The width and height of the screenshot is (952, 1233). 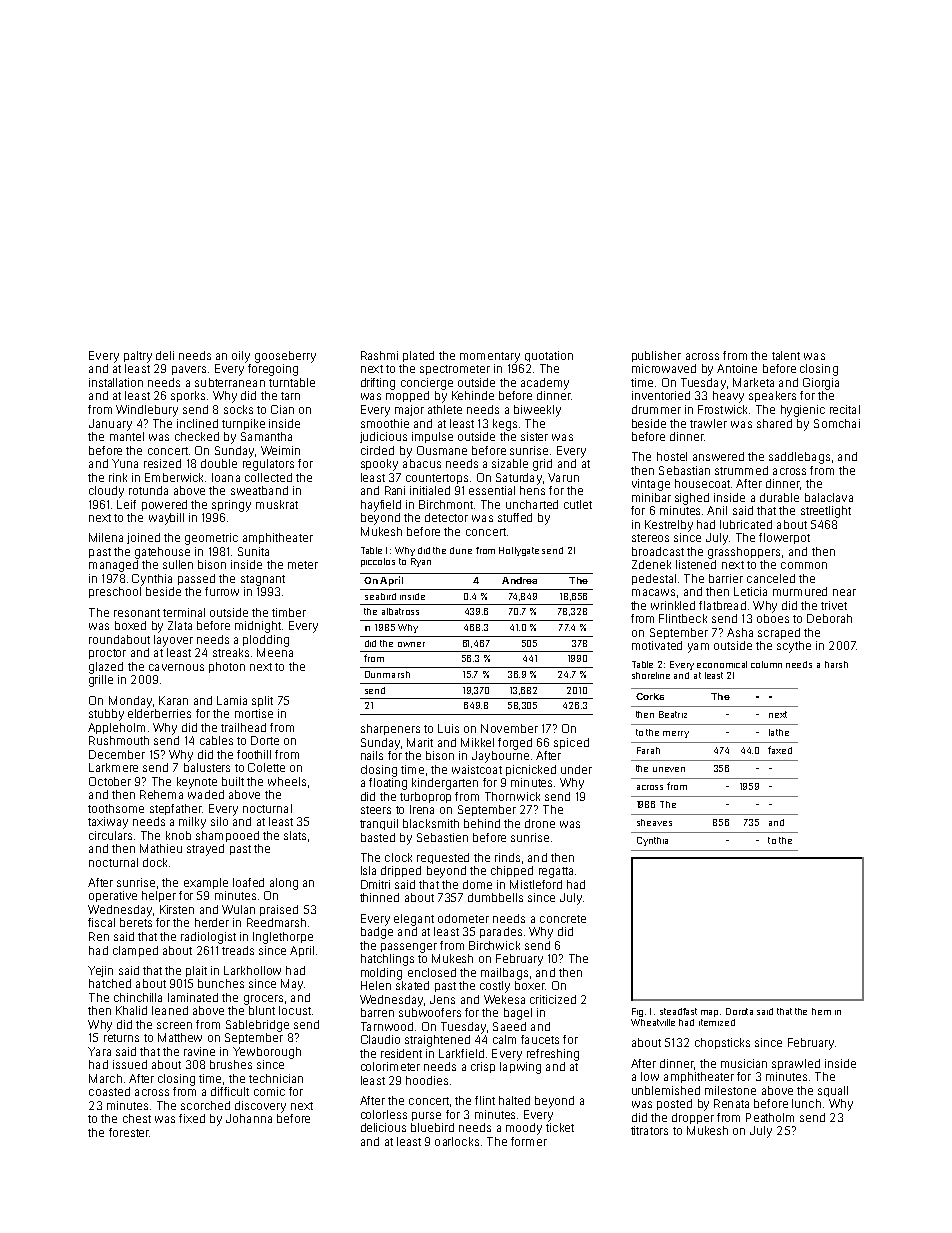 I want to click on concrete, so click(x=563, y=919).
